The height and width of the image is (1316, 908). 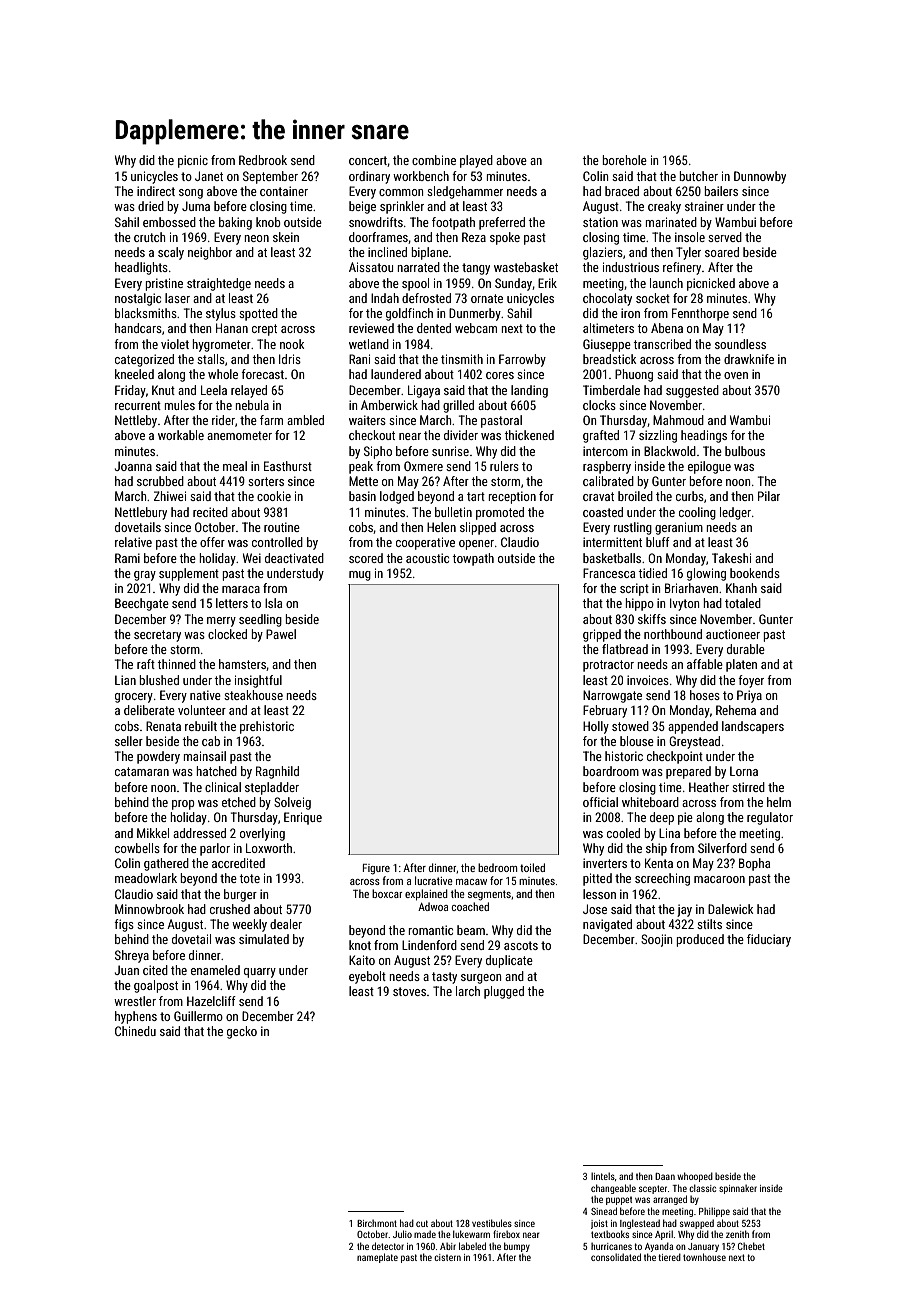 I want to click on Janet, so click(x=209, y=176).
